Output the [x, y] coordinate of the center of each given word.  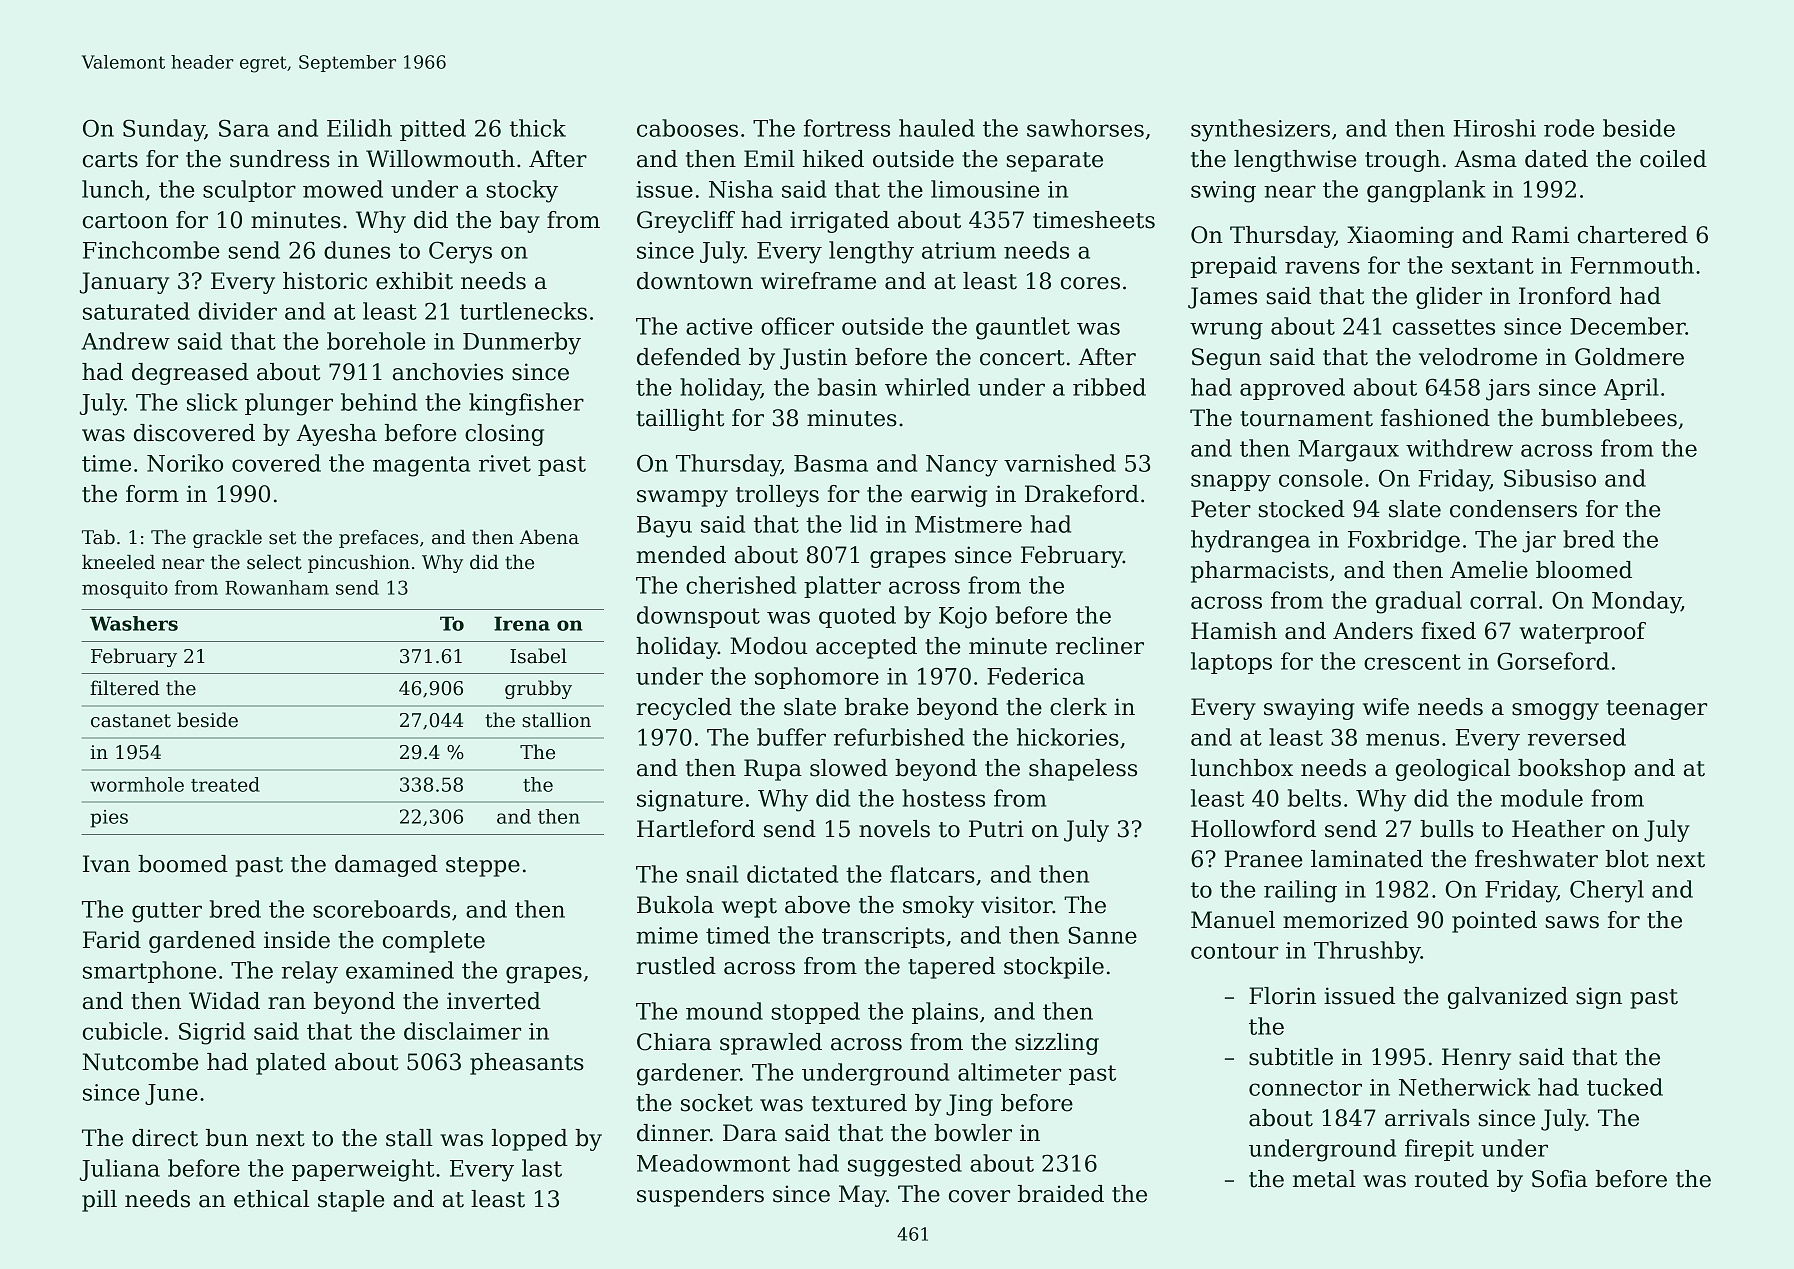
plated [291, 1064]
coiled [1673, 159]
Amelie [1489, 570]
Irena [522, 623]
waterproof [1582, 633]
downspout [698, 617]
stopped [815, 1013]
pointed [1494, 922]
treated [225, 784]
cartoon [125, 221]
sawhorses [1085, 128]
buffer [791, 737]
